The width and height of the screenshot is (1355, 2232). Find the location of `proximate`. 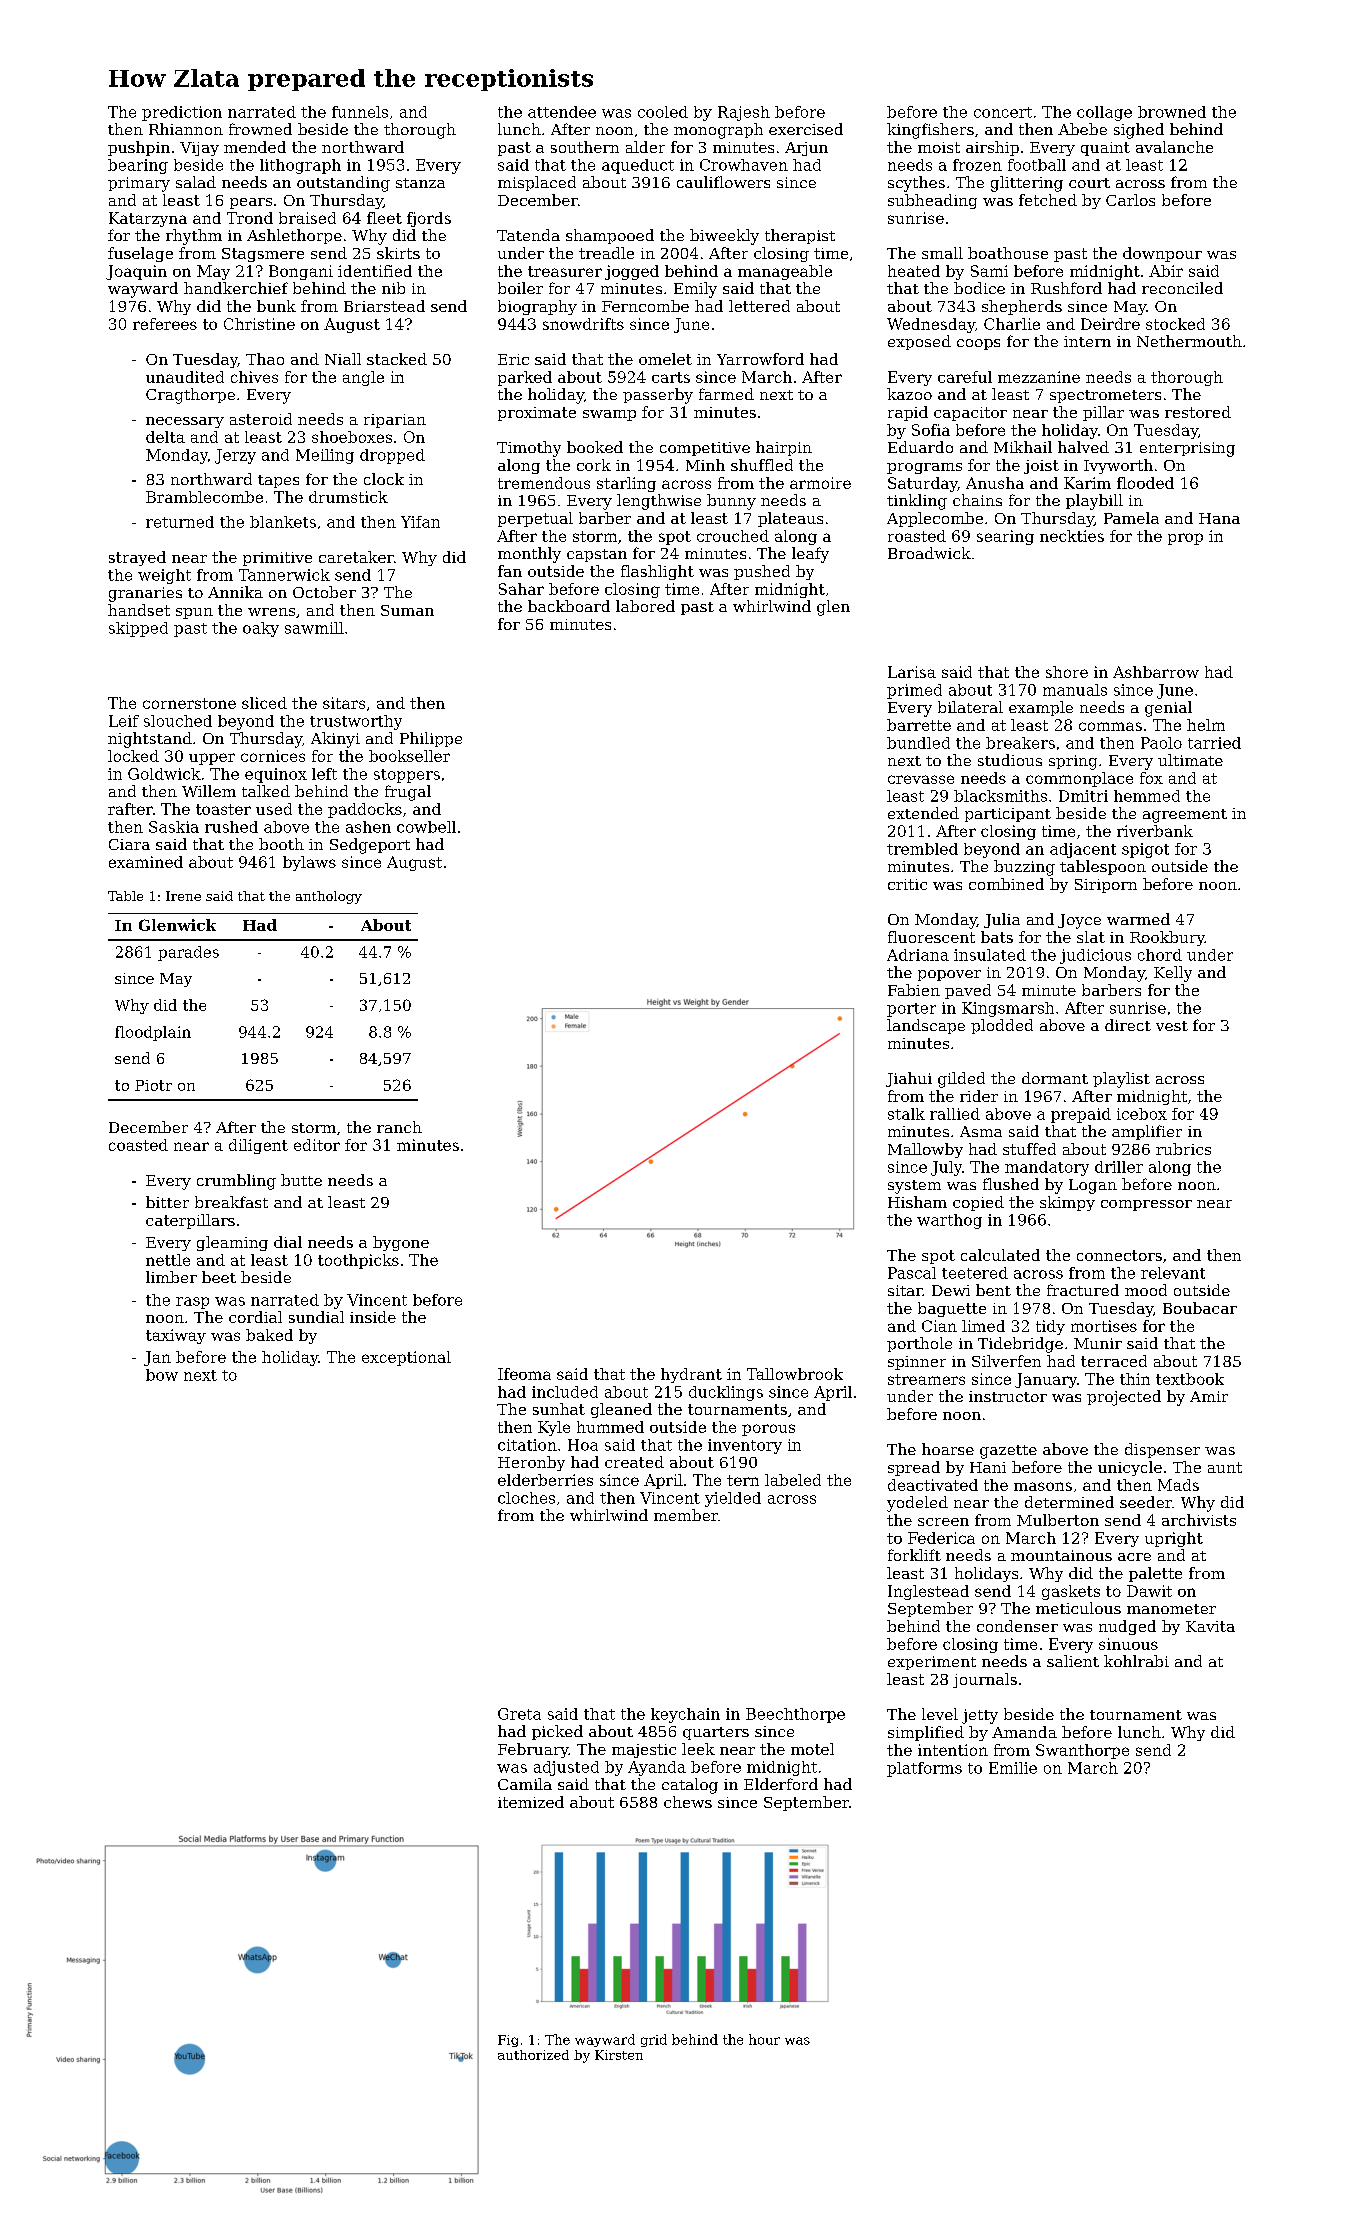

proximate is located at coordinates (537, 414).
